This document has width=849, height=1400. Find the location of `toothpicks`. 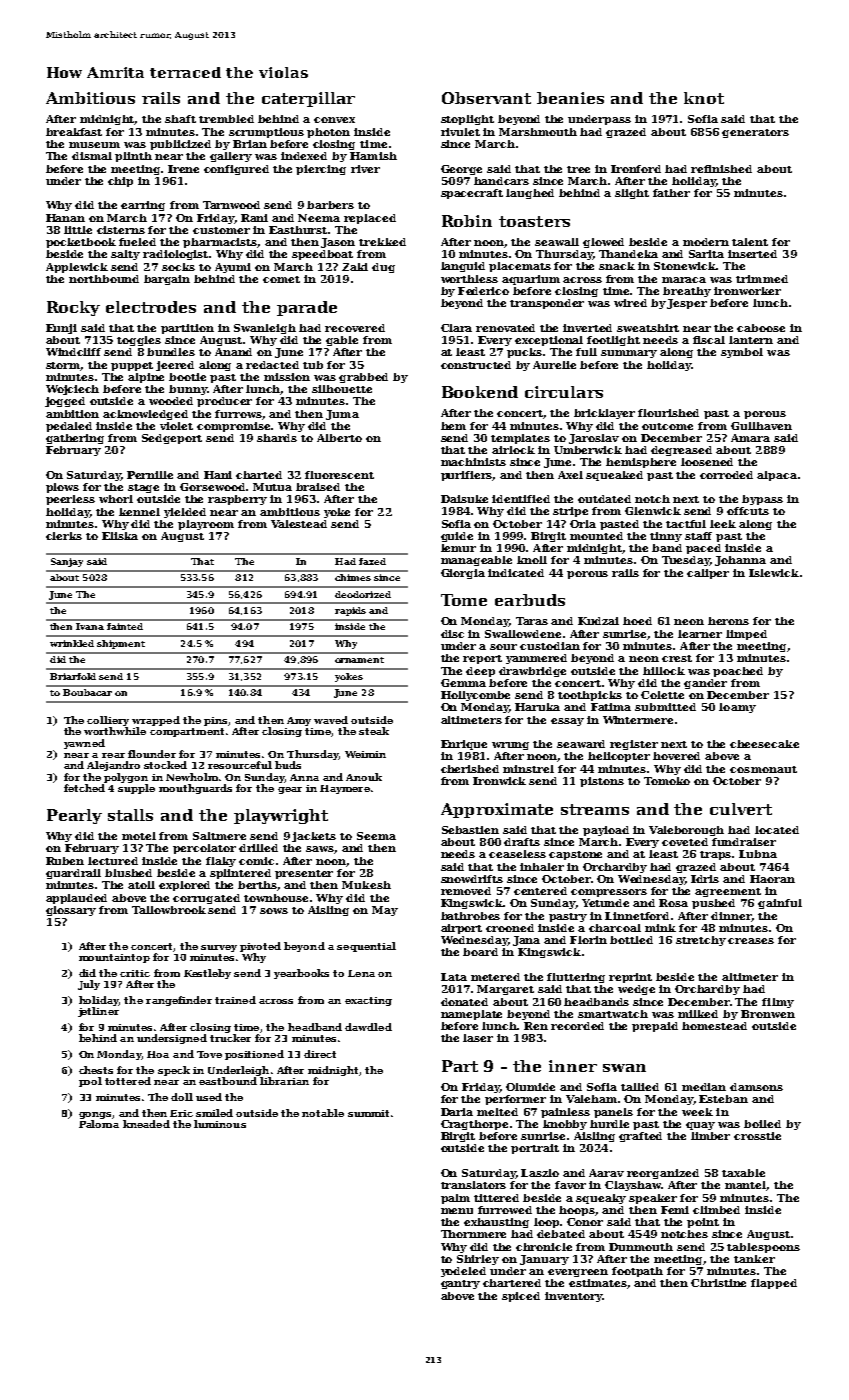

toothpicks is located at coordinates (590, 696).
